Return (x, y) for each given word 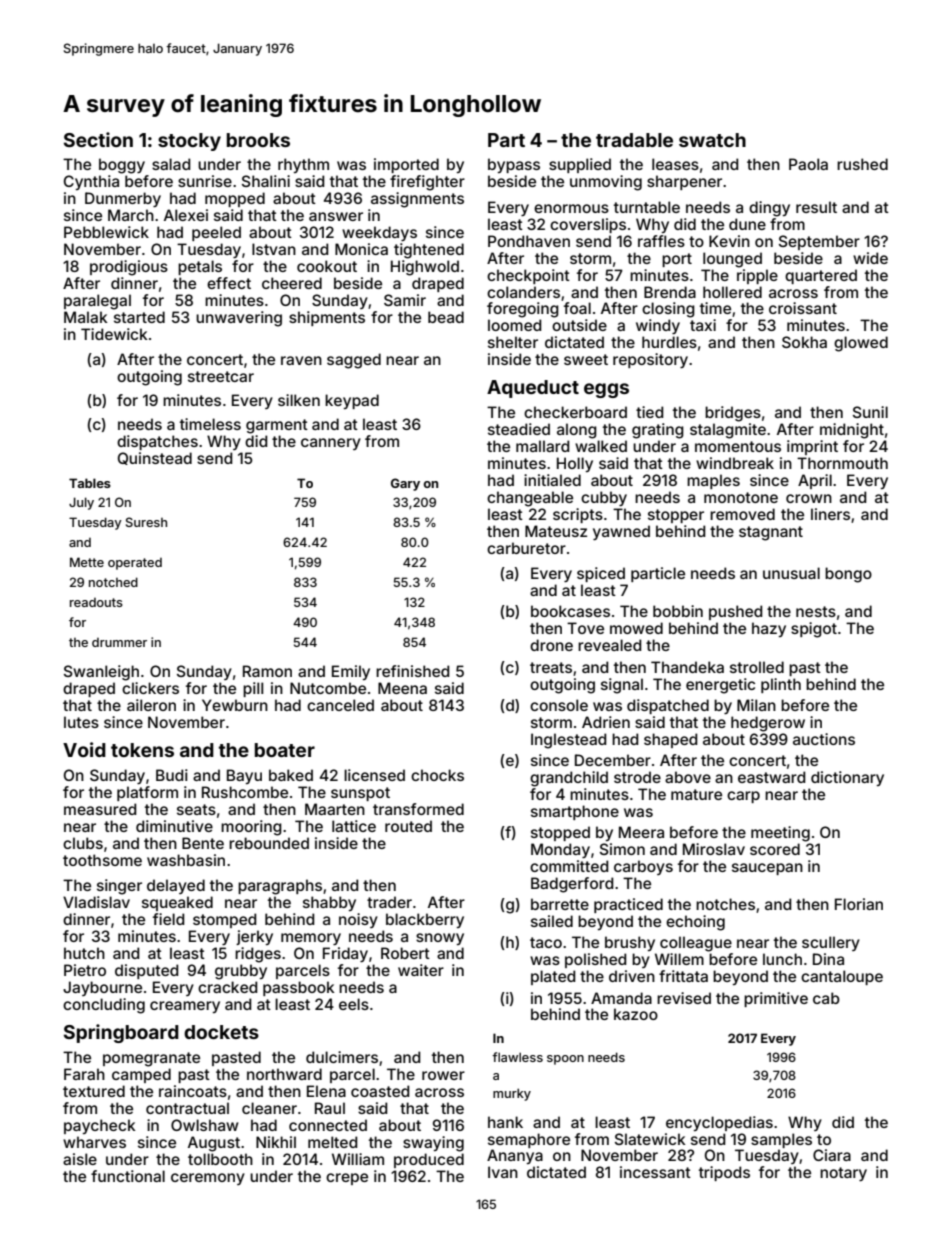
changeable (530, 499)
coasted (380, 1091)
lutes (81, 722)
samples (781, 1140)
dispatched (668, 706)
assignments (417, 200)
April (815, 481)
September (819, 242)
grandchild (569, 779)
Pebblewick (106, 232)
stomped (225, 920)
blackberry (425, 920)
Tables (90, 483)
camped (141, 1075)
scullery (831, 943)
